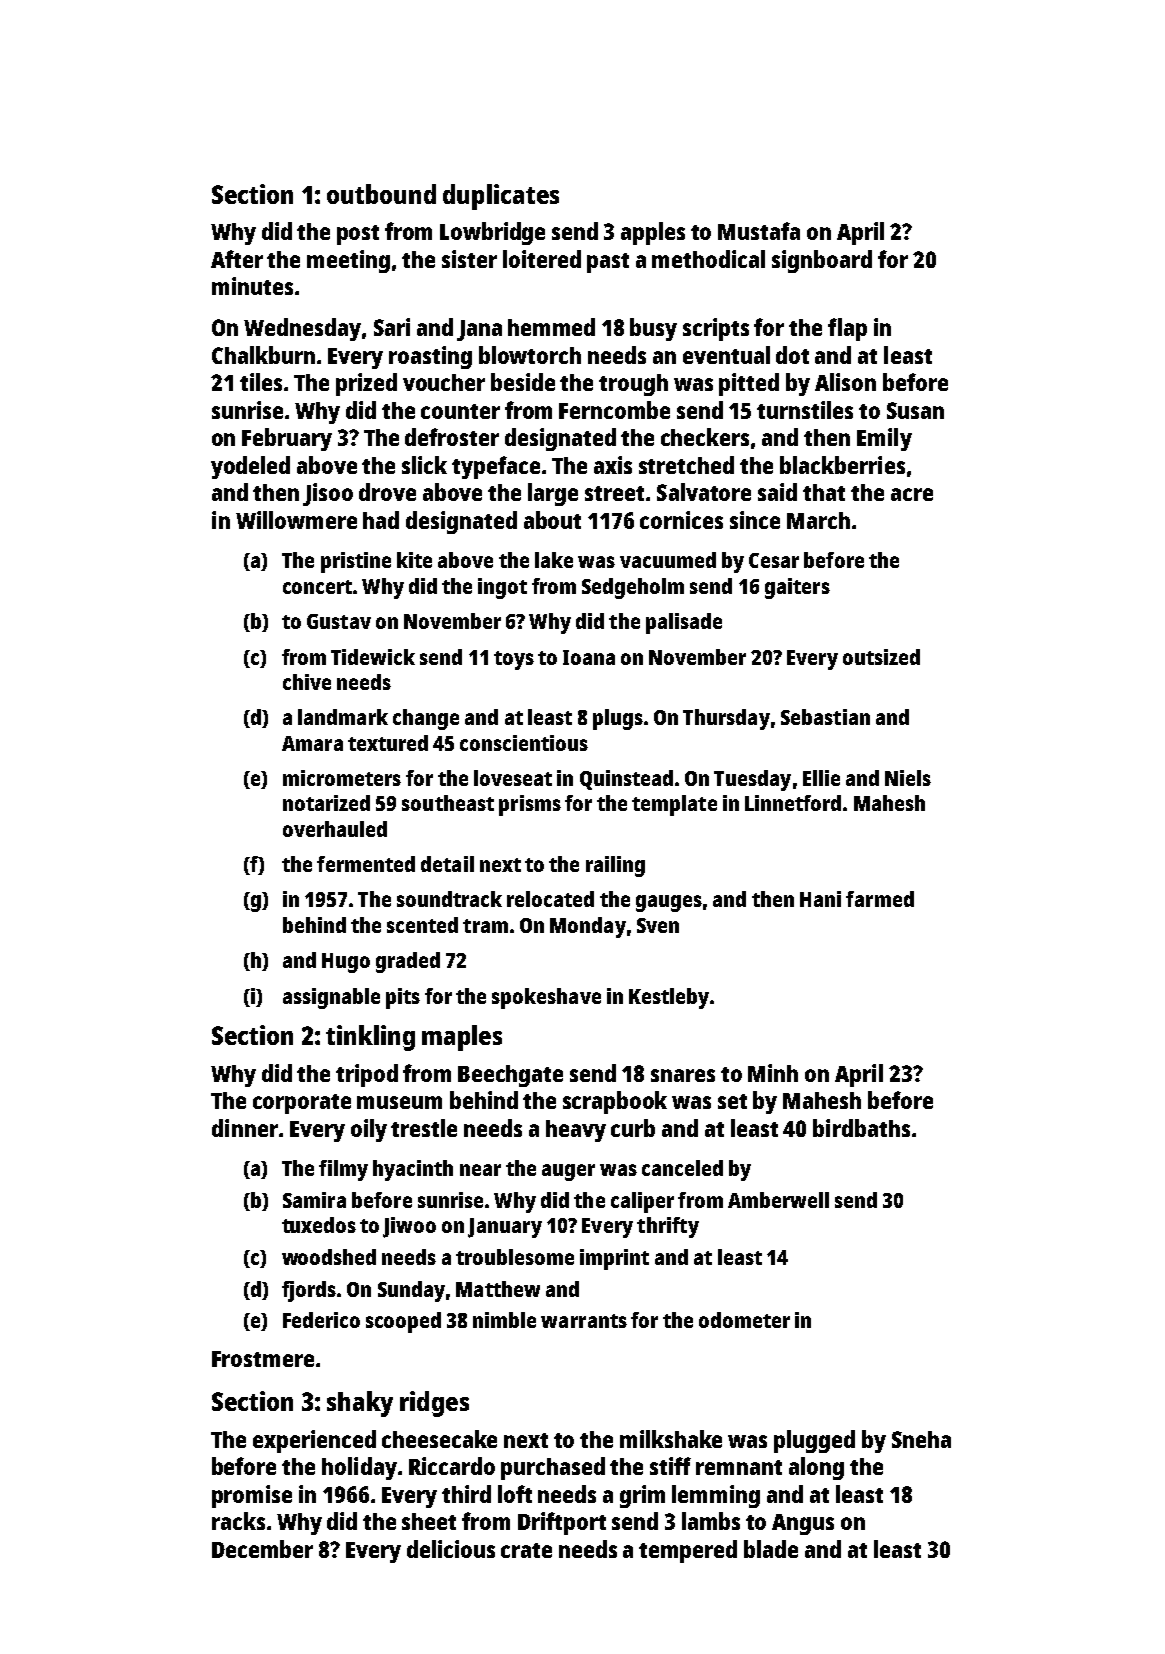 Image resolution: width=1165 pixels, height=1654 pixels. What do you see at coordinates (684, 623) in the screenshot?
I see `palisade` at bounding box center [684, 623].
